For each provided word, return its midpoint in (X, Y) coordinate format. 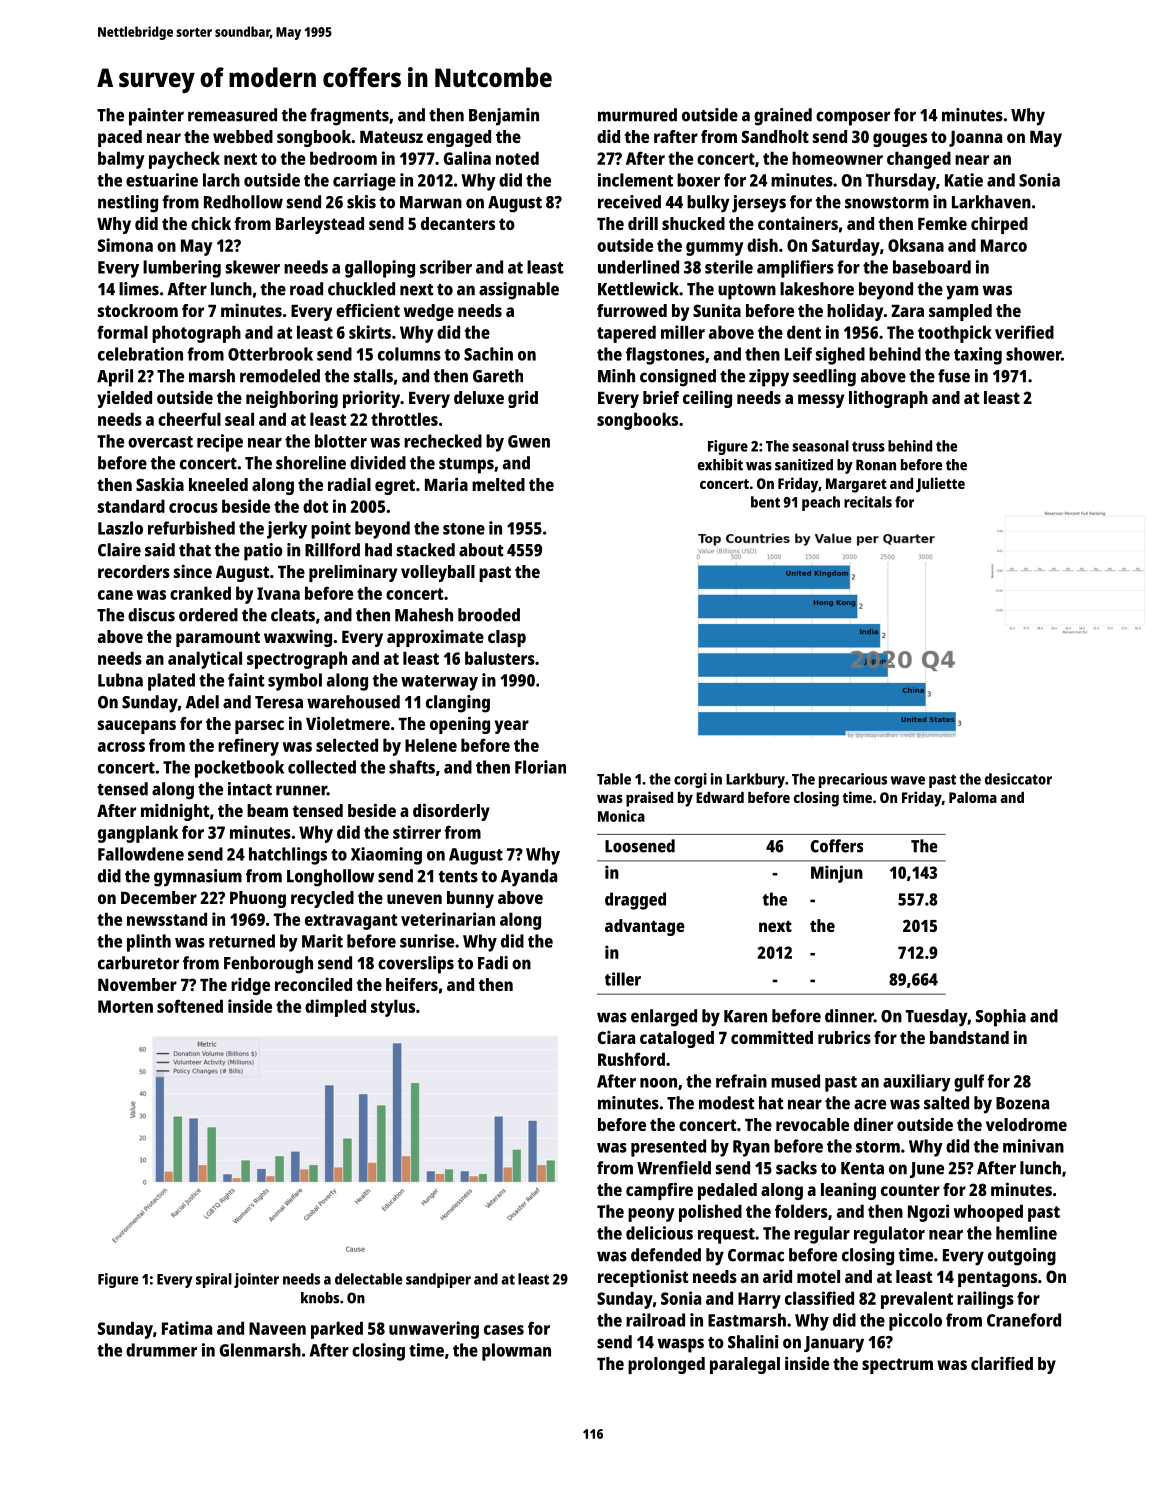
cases (504, 1330)
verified (1024, 332)
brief (661, 397)
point (331, 530)
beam (267, 810)
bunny (470, 899)
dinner (849, 1016)
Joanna (975, 139)
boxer (698, 180)
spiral (214, 1280)
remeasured (232, 115)
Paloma (973, 797)
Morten (125, 1006)
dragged (635, 901)
